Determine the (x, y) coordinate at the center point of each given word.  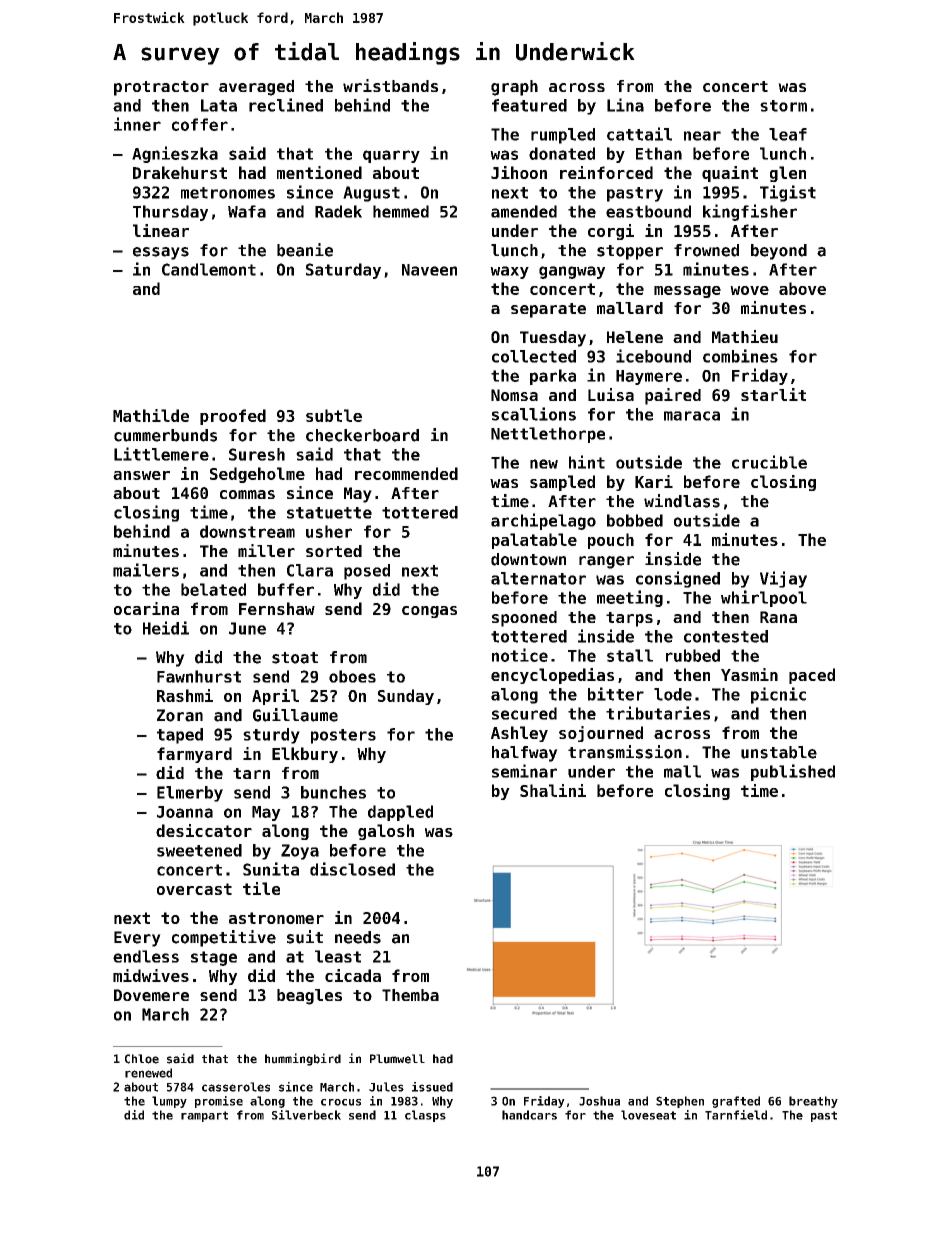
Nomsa (514, 395)
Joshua (599, 1101)
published (793, 772)
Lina (625, 105)
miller (266, 550)
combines (740, 356)
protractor (161, 88)
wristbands (390, 85)
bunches (333, 792)
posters (343, 736)
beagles (309, 997)
